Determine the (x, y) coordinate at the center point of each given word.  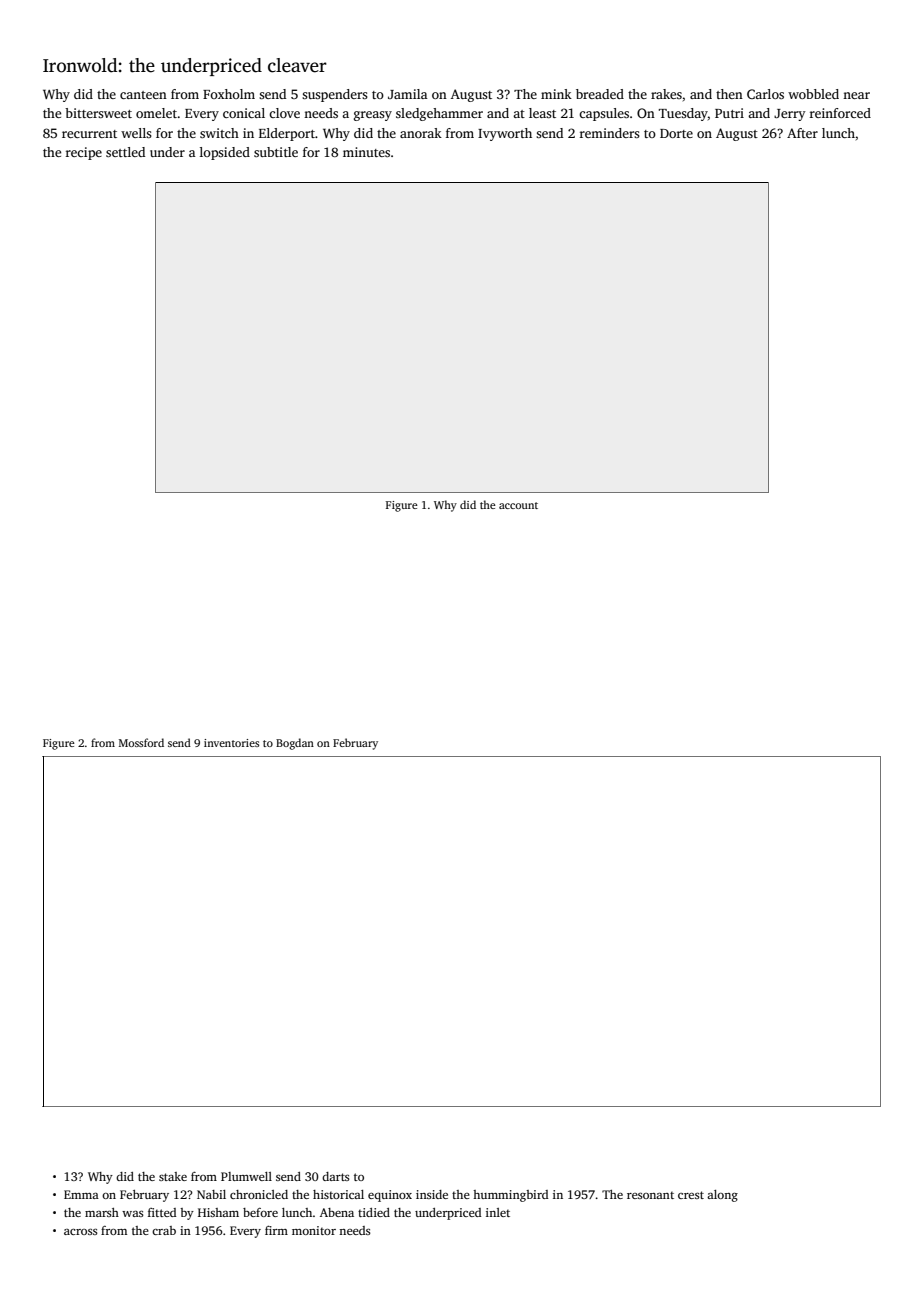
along (722, 1196)
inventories (231, 743)
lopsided (225, 153)
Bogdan (295, 744)
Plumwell (246, 1176)
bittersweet (98, 113)
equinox (390, 1196)
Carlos (765, 94)
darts (336, 1176)
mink (556, 94)
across (81, 1231)
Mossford (141, 742)
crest (691, 1195)
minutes (366, 152)
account (518, 505)
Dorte (676, 133)
